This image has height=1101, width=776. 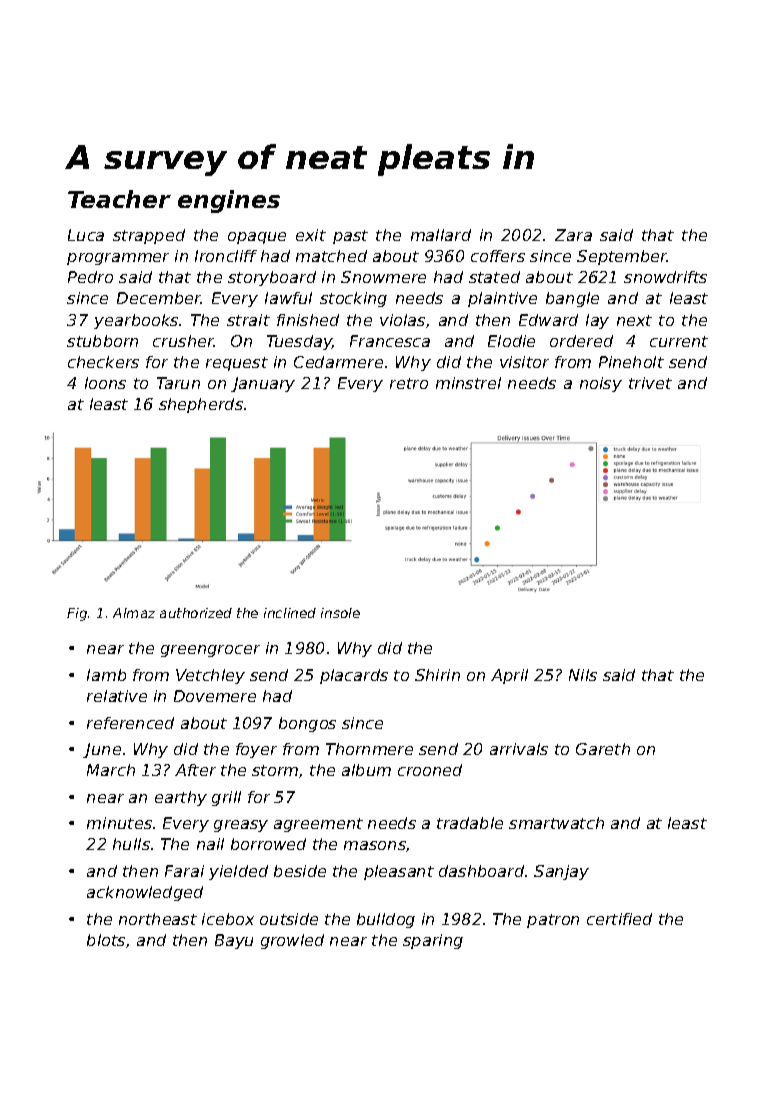 What do you see at coordinates (583, 675) in the image?
I see `Nils` at bounding box center [583, 675].
